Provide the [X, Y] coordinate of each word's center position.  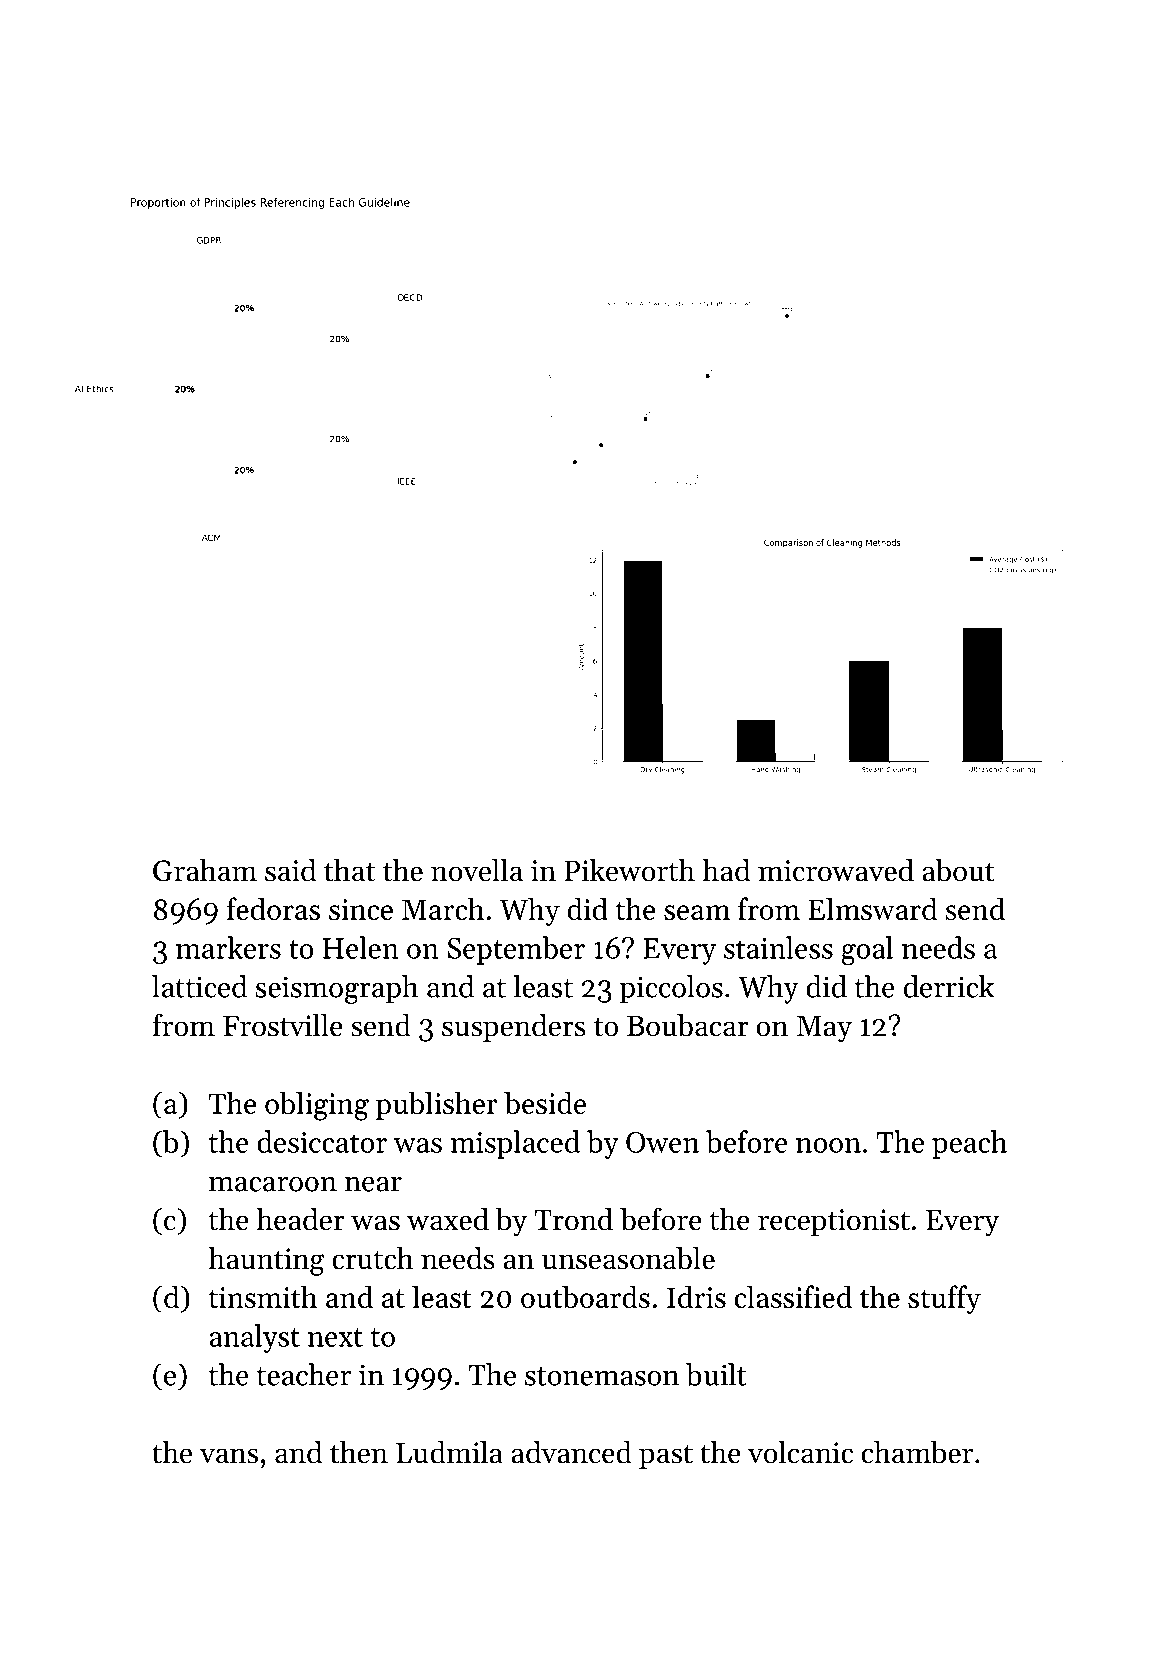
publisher [437, 1105]
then [359, 1452]
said [290, 870]
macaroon [273, 1184]
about [958, 870]
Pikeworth [629, 870]
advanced [571, 1452]
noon [828, 1145]
